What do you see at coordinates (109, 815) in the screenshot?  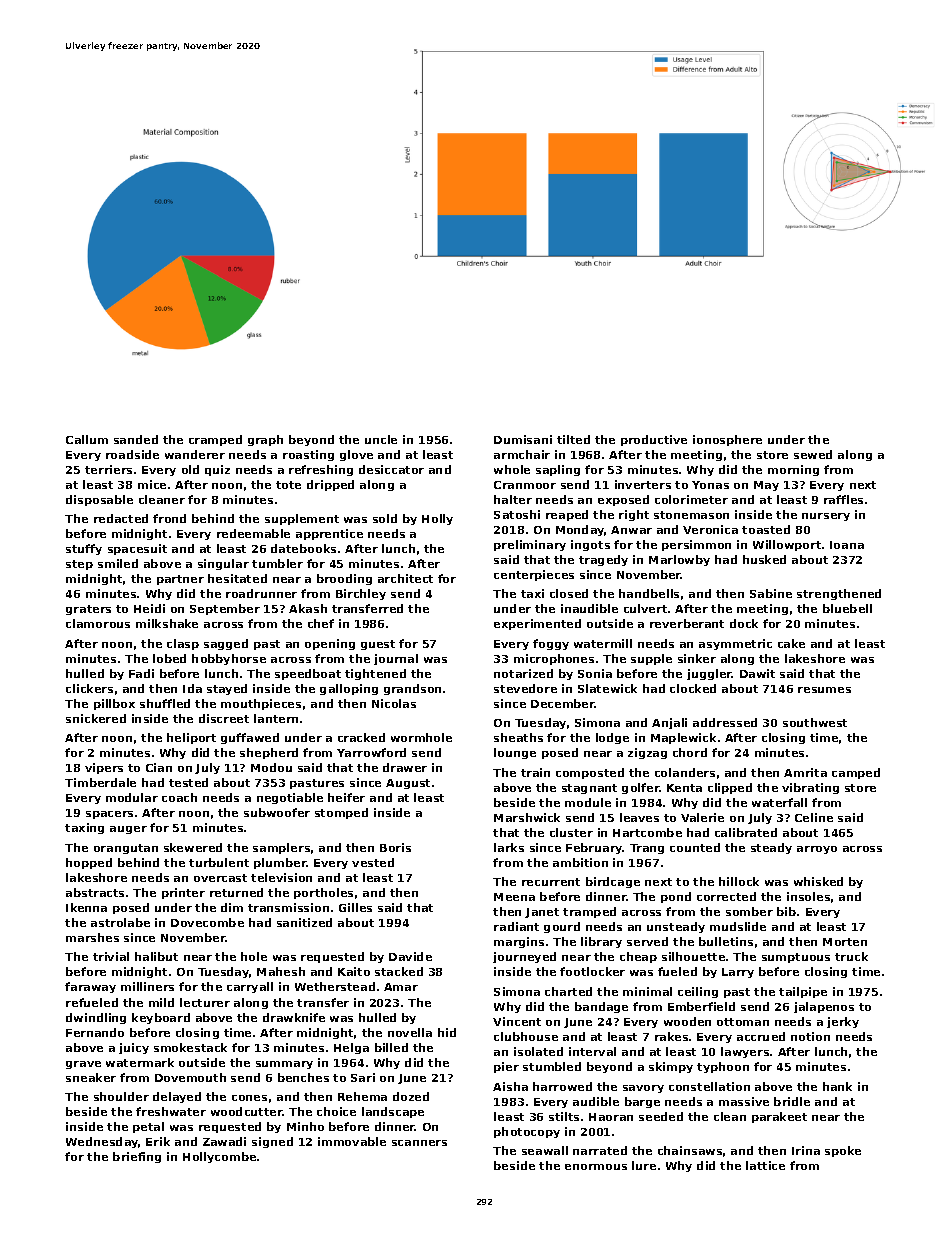 I see `spacers` at bounding box center [109, 815].
